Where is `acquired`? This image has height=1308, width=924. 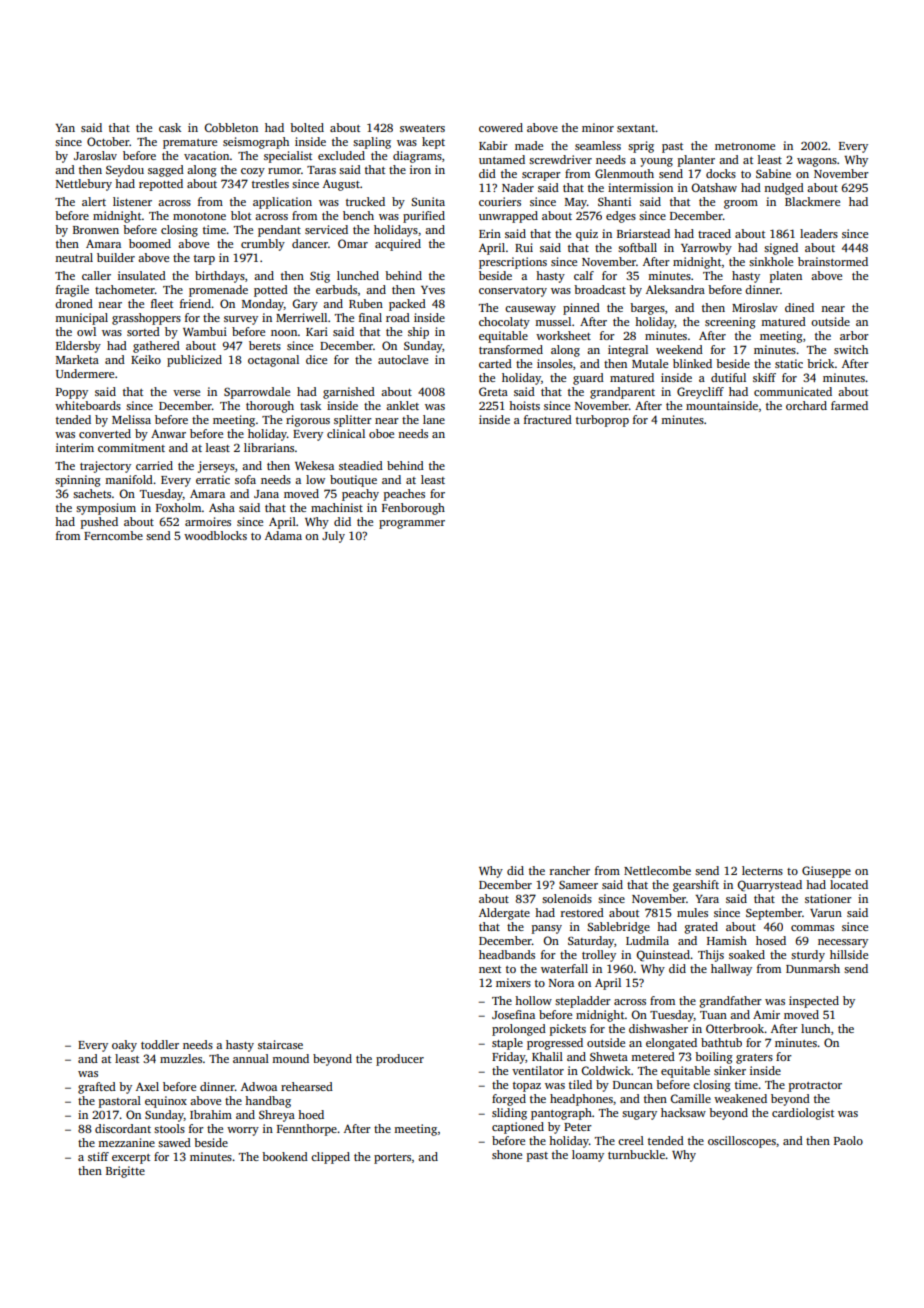 acquired is located at coordinates (398, 245).
